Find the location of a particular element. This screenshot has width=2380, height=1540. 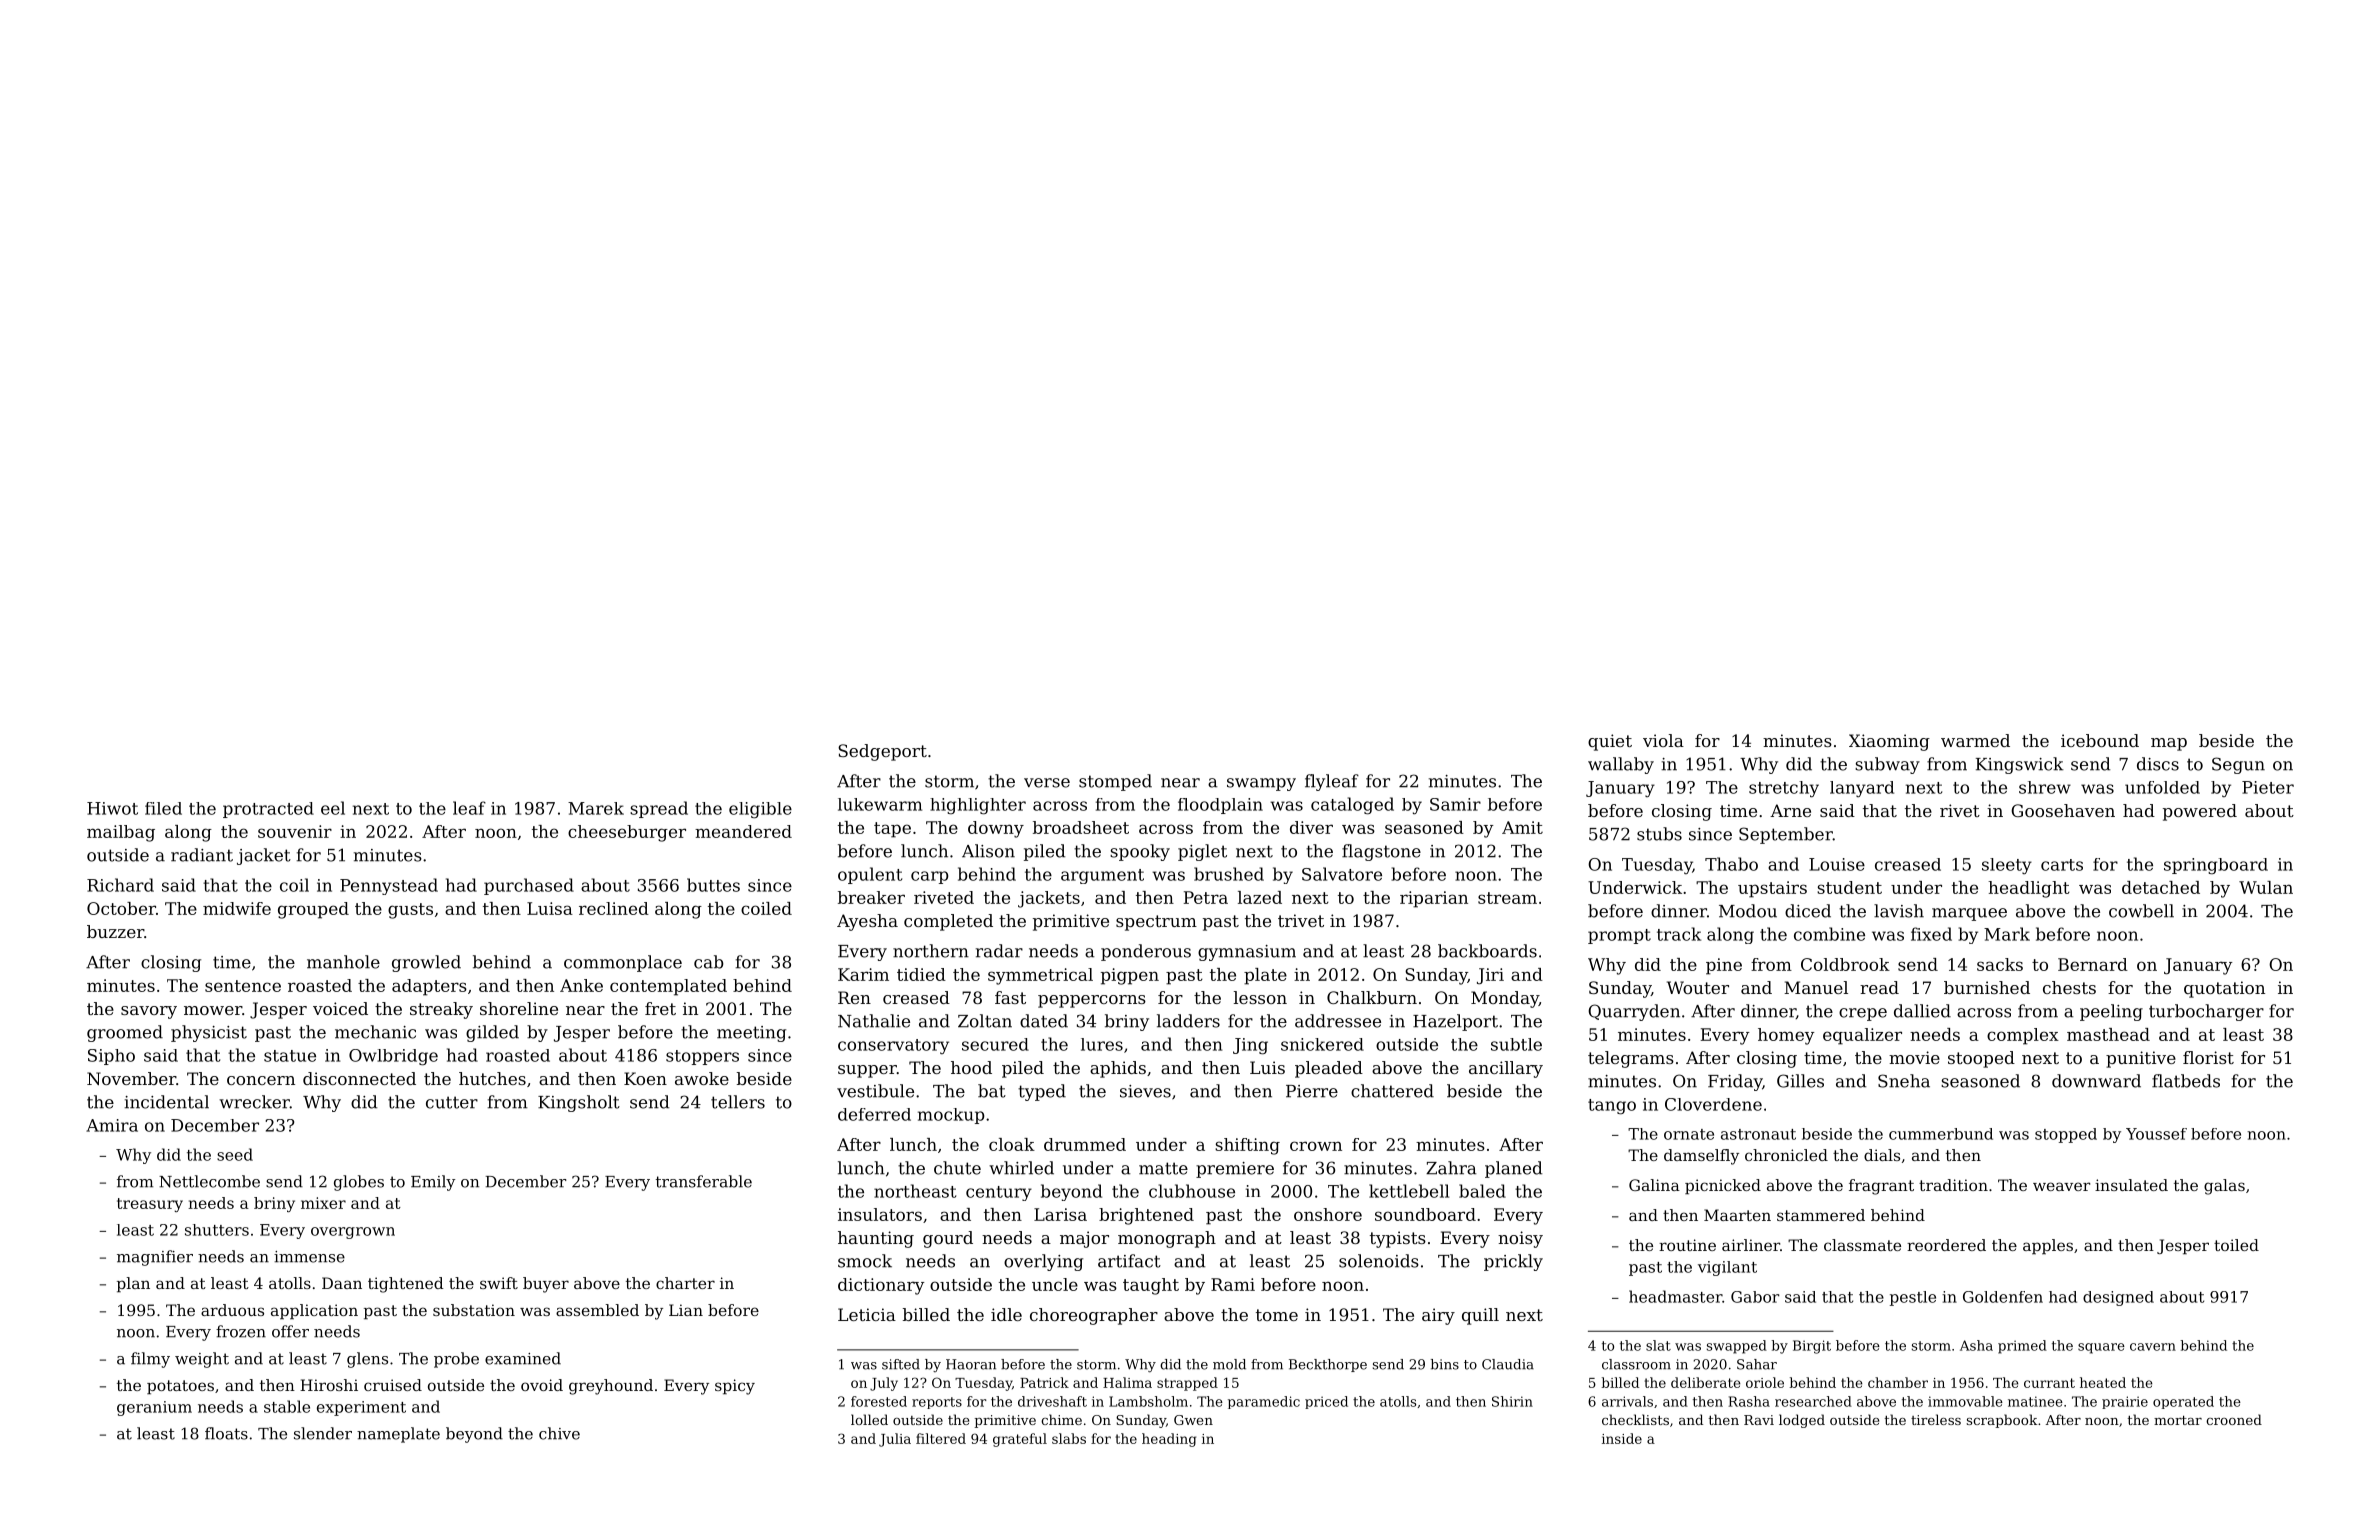

cowbell is located at coordinates (2141, 911).
